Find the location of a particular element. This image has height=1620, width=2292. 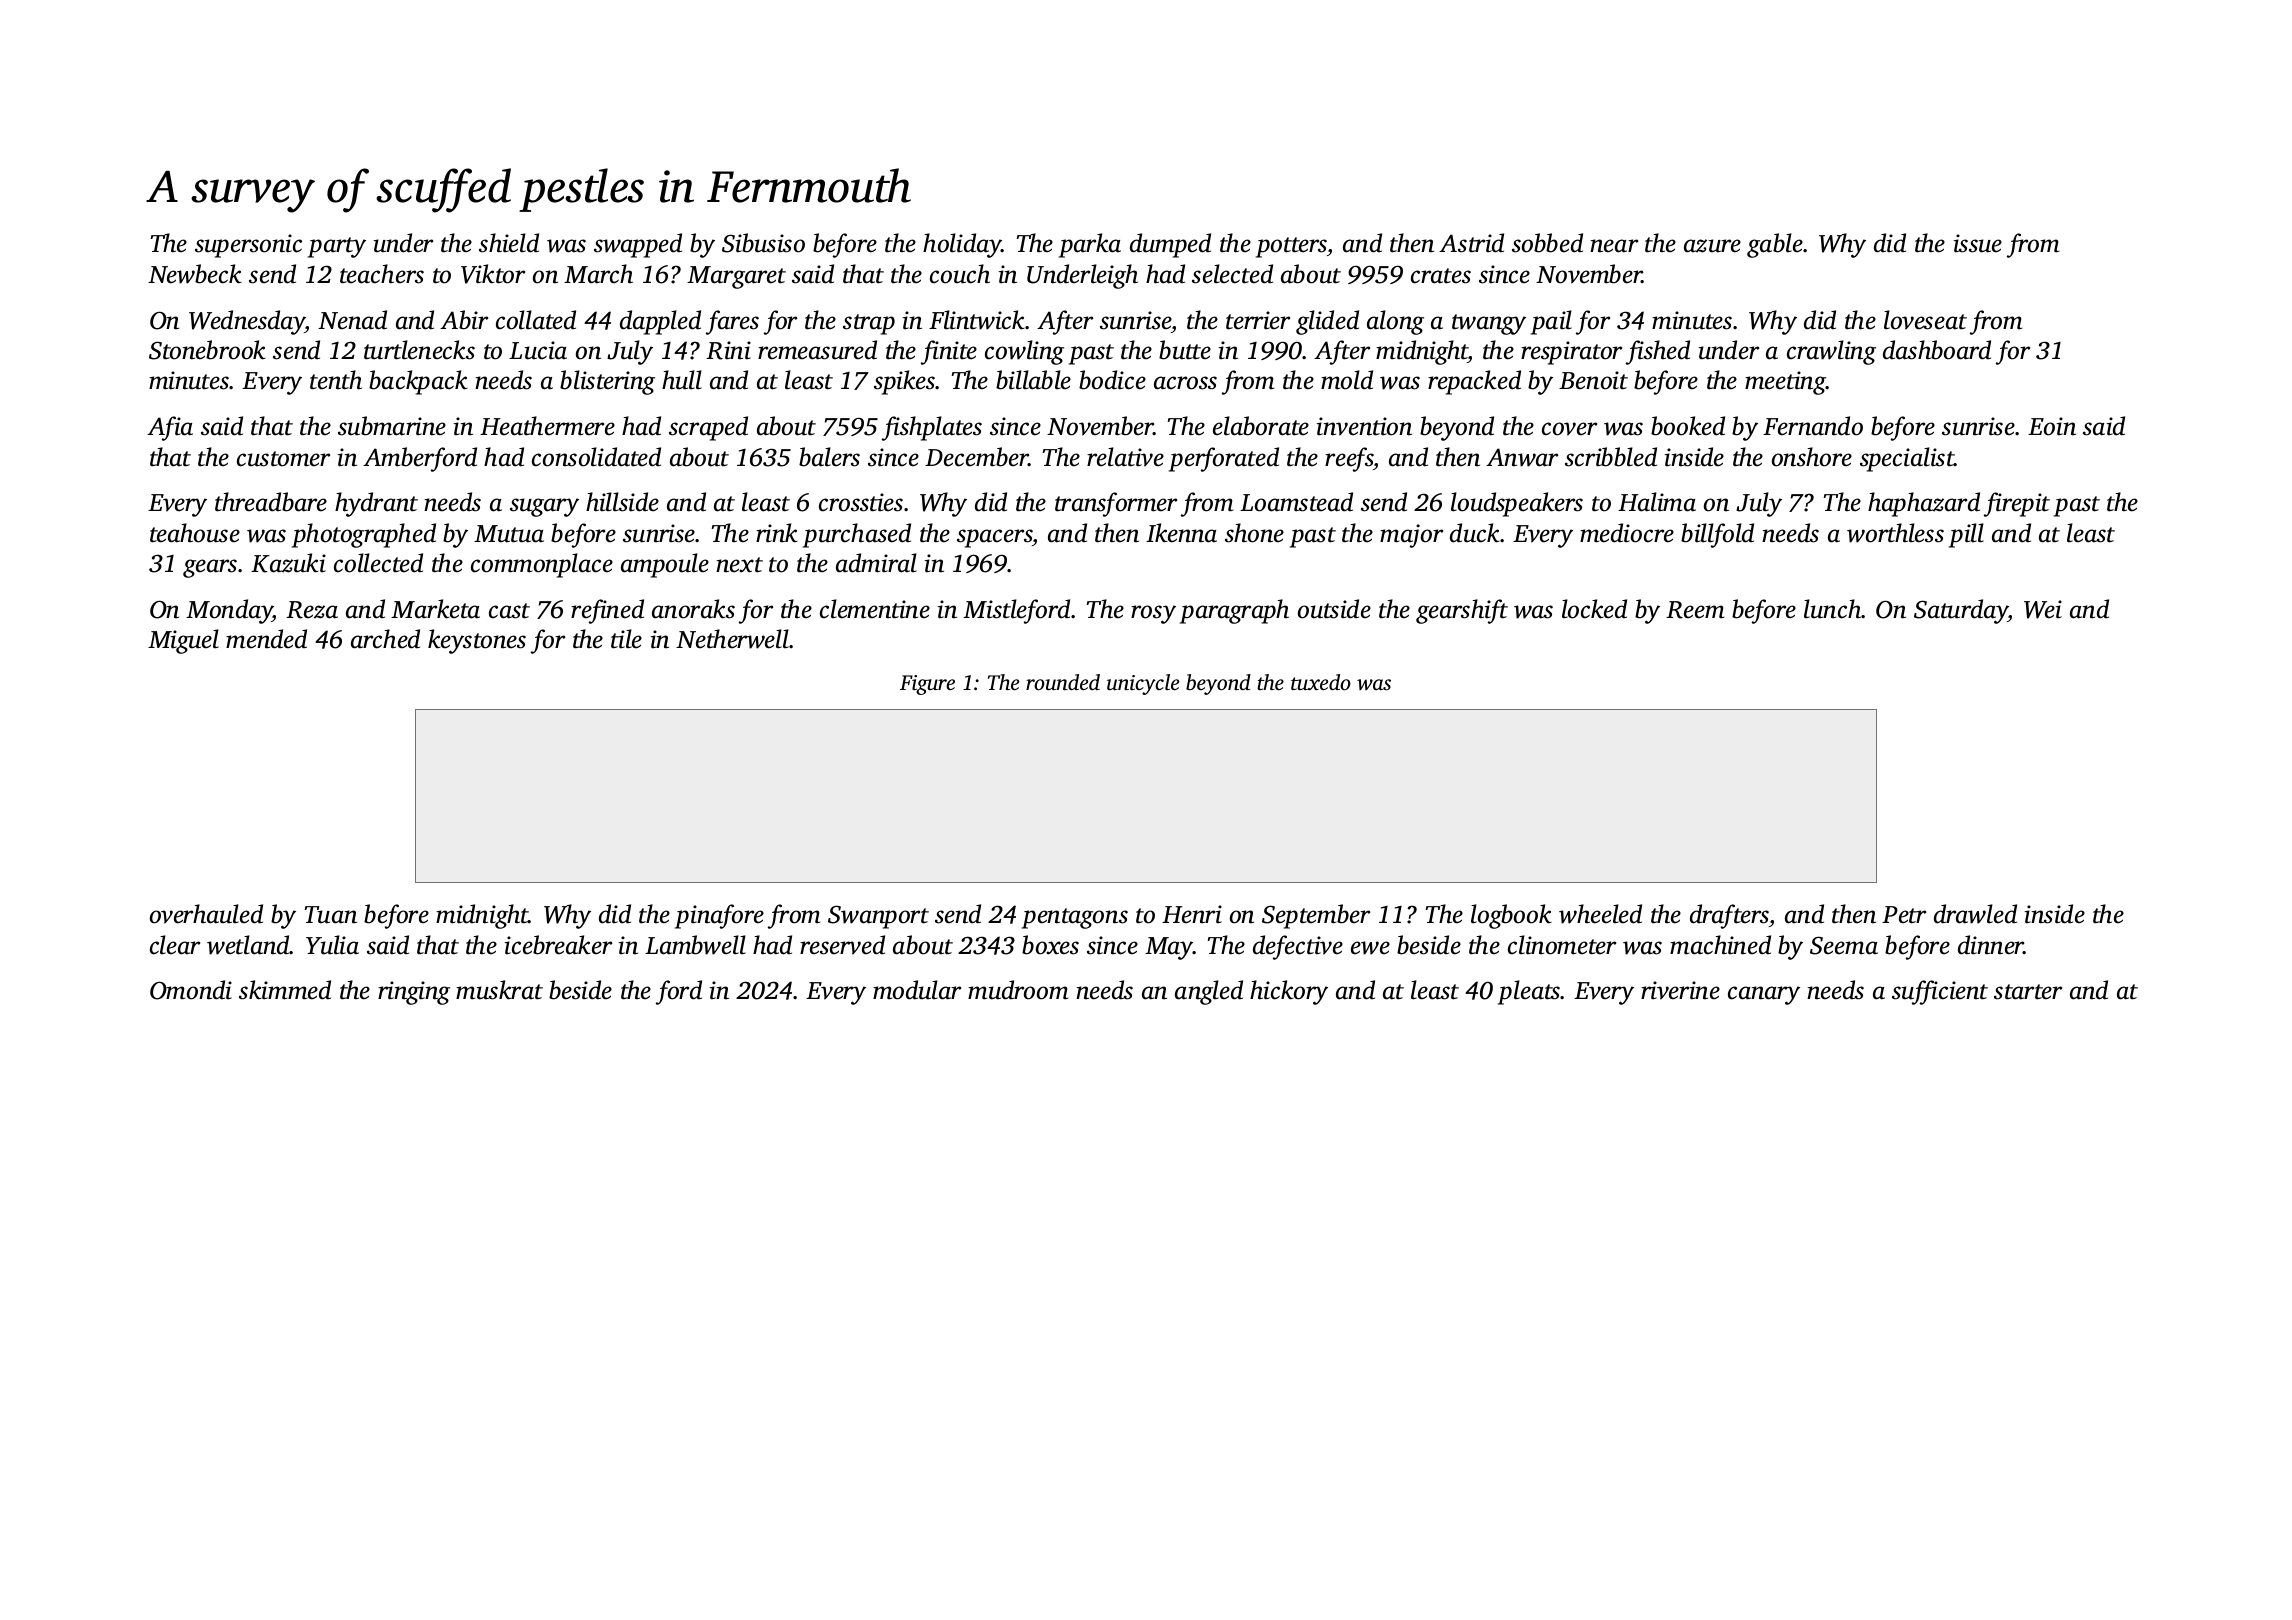

Sibusiso is located at coordinates (763, 243).
